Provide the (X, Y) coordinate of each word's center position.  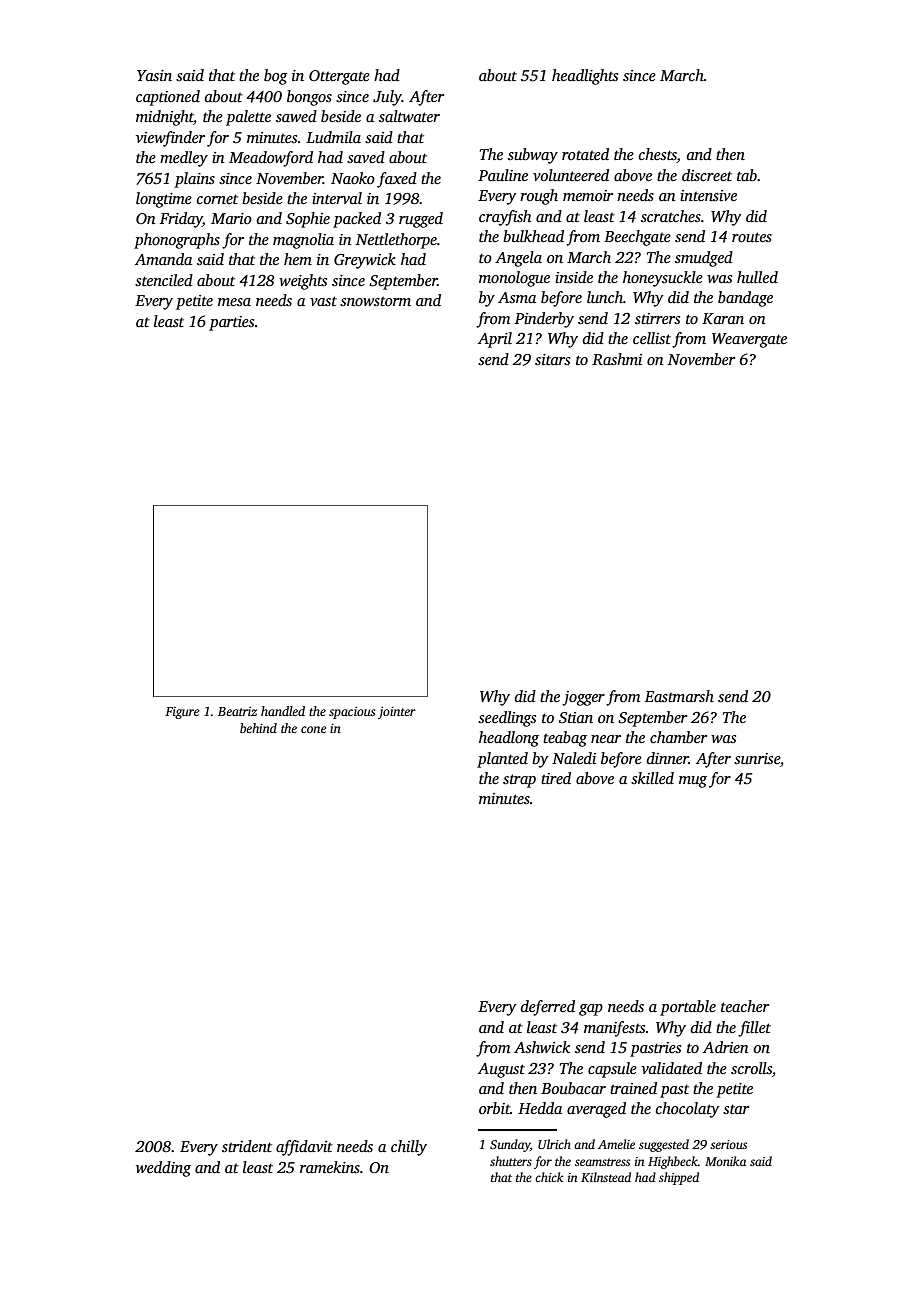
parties (231, 323)
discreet (707, 175)
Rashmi (617, 359)
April (495, 340)
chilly (409, 1148)
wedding (163, 1169)
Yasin (154, 76)
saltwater (409, 116)
